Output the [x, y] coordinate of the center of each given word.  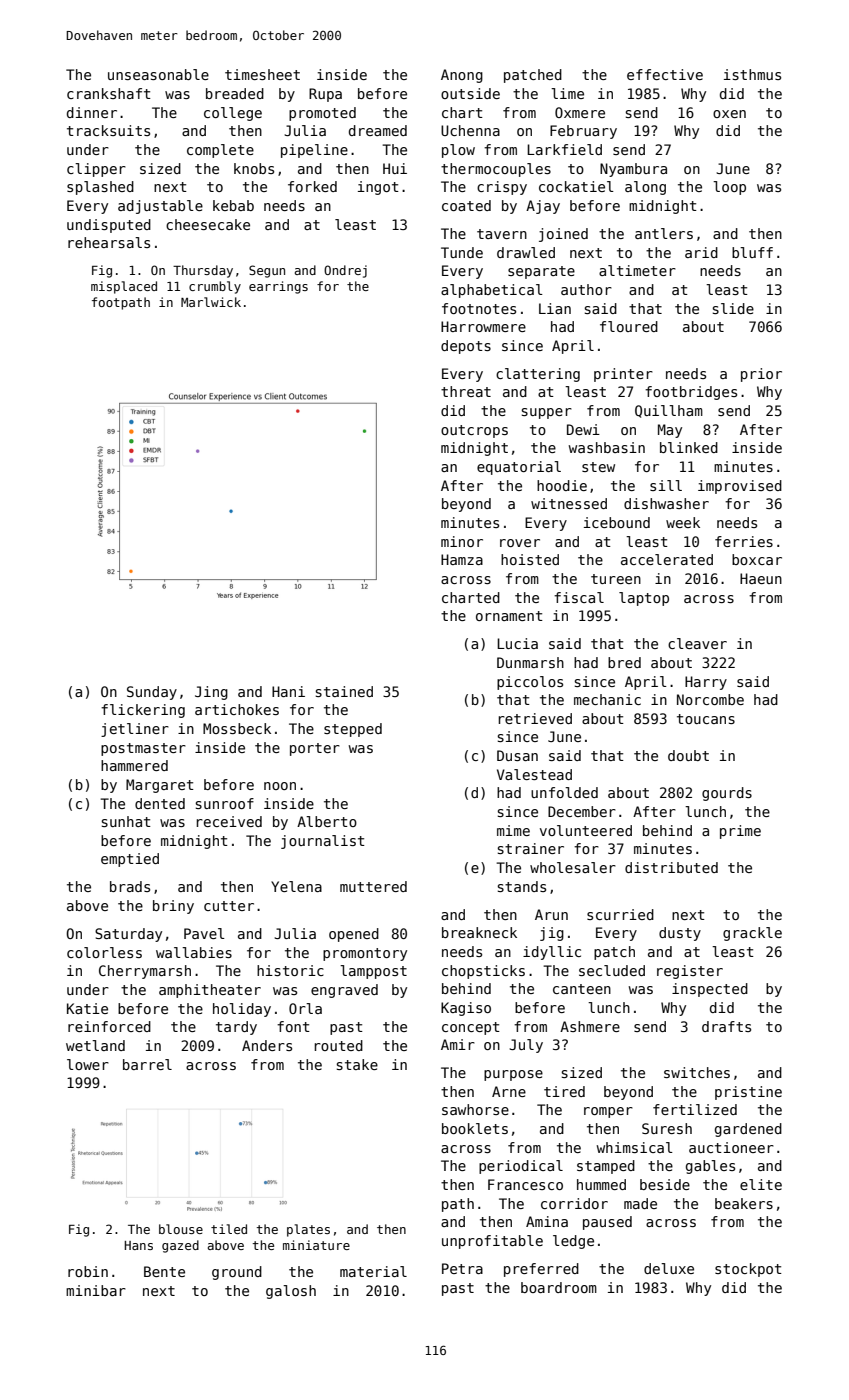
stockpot [748, 1270]
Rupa [325, 95]
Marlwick [211, 302]
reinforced [109, 1026]
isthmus [752, 74]
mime [513, 830]
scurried [620, 914]
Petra [462, 1268]
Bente [164, 1271]
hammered [134, 765]
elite [761, 1184]
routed [338, 1045]
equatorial [519, 468]
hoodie [562, 485]
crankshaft [109, 93]
